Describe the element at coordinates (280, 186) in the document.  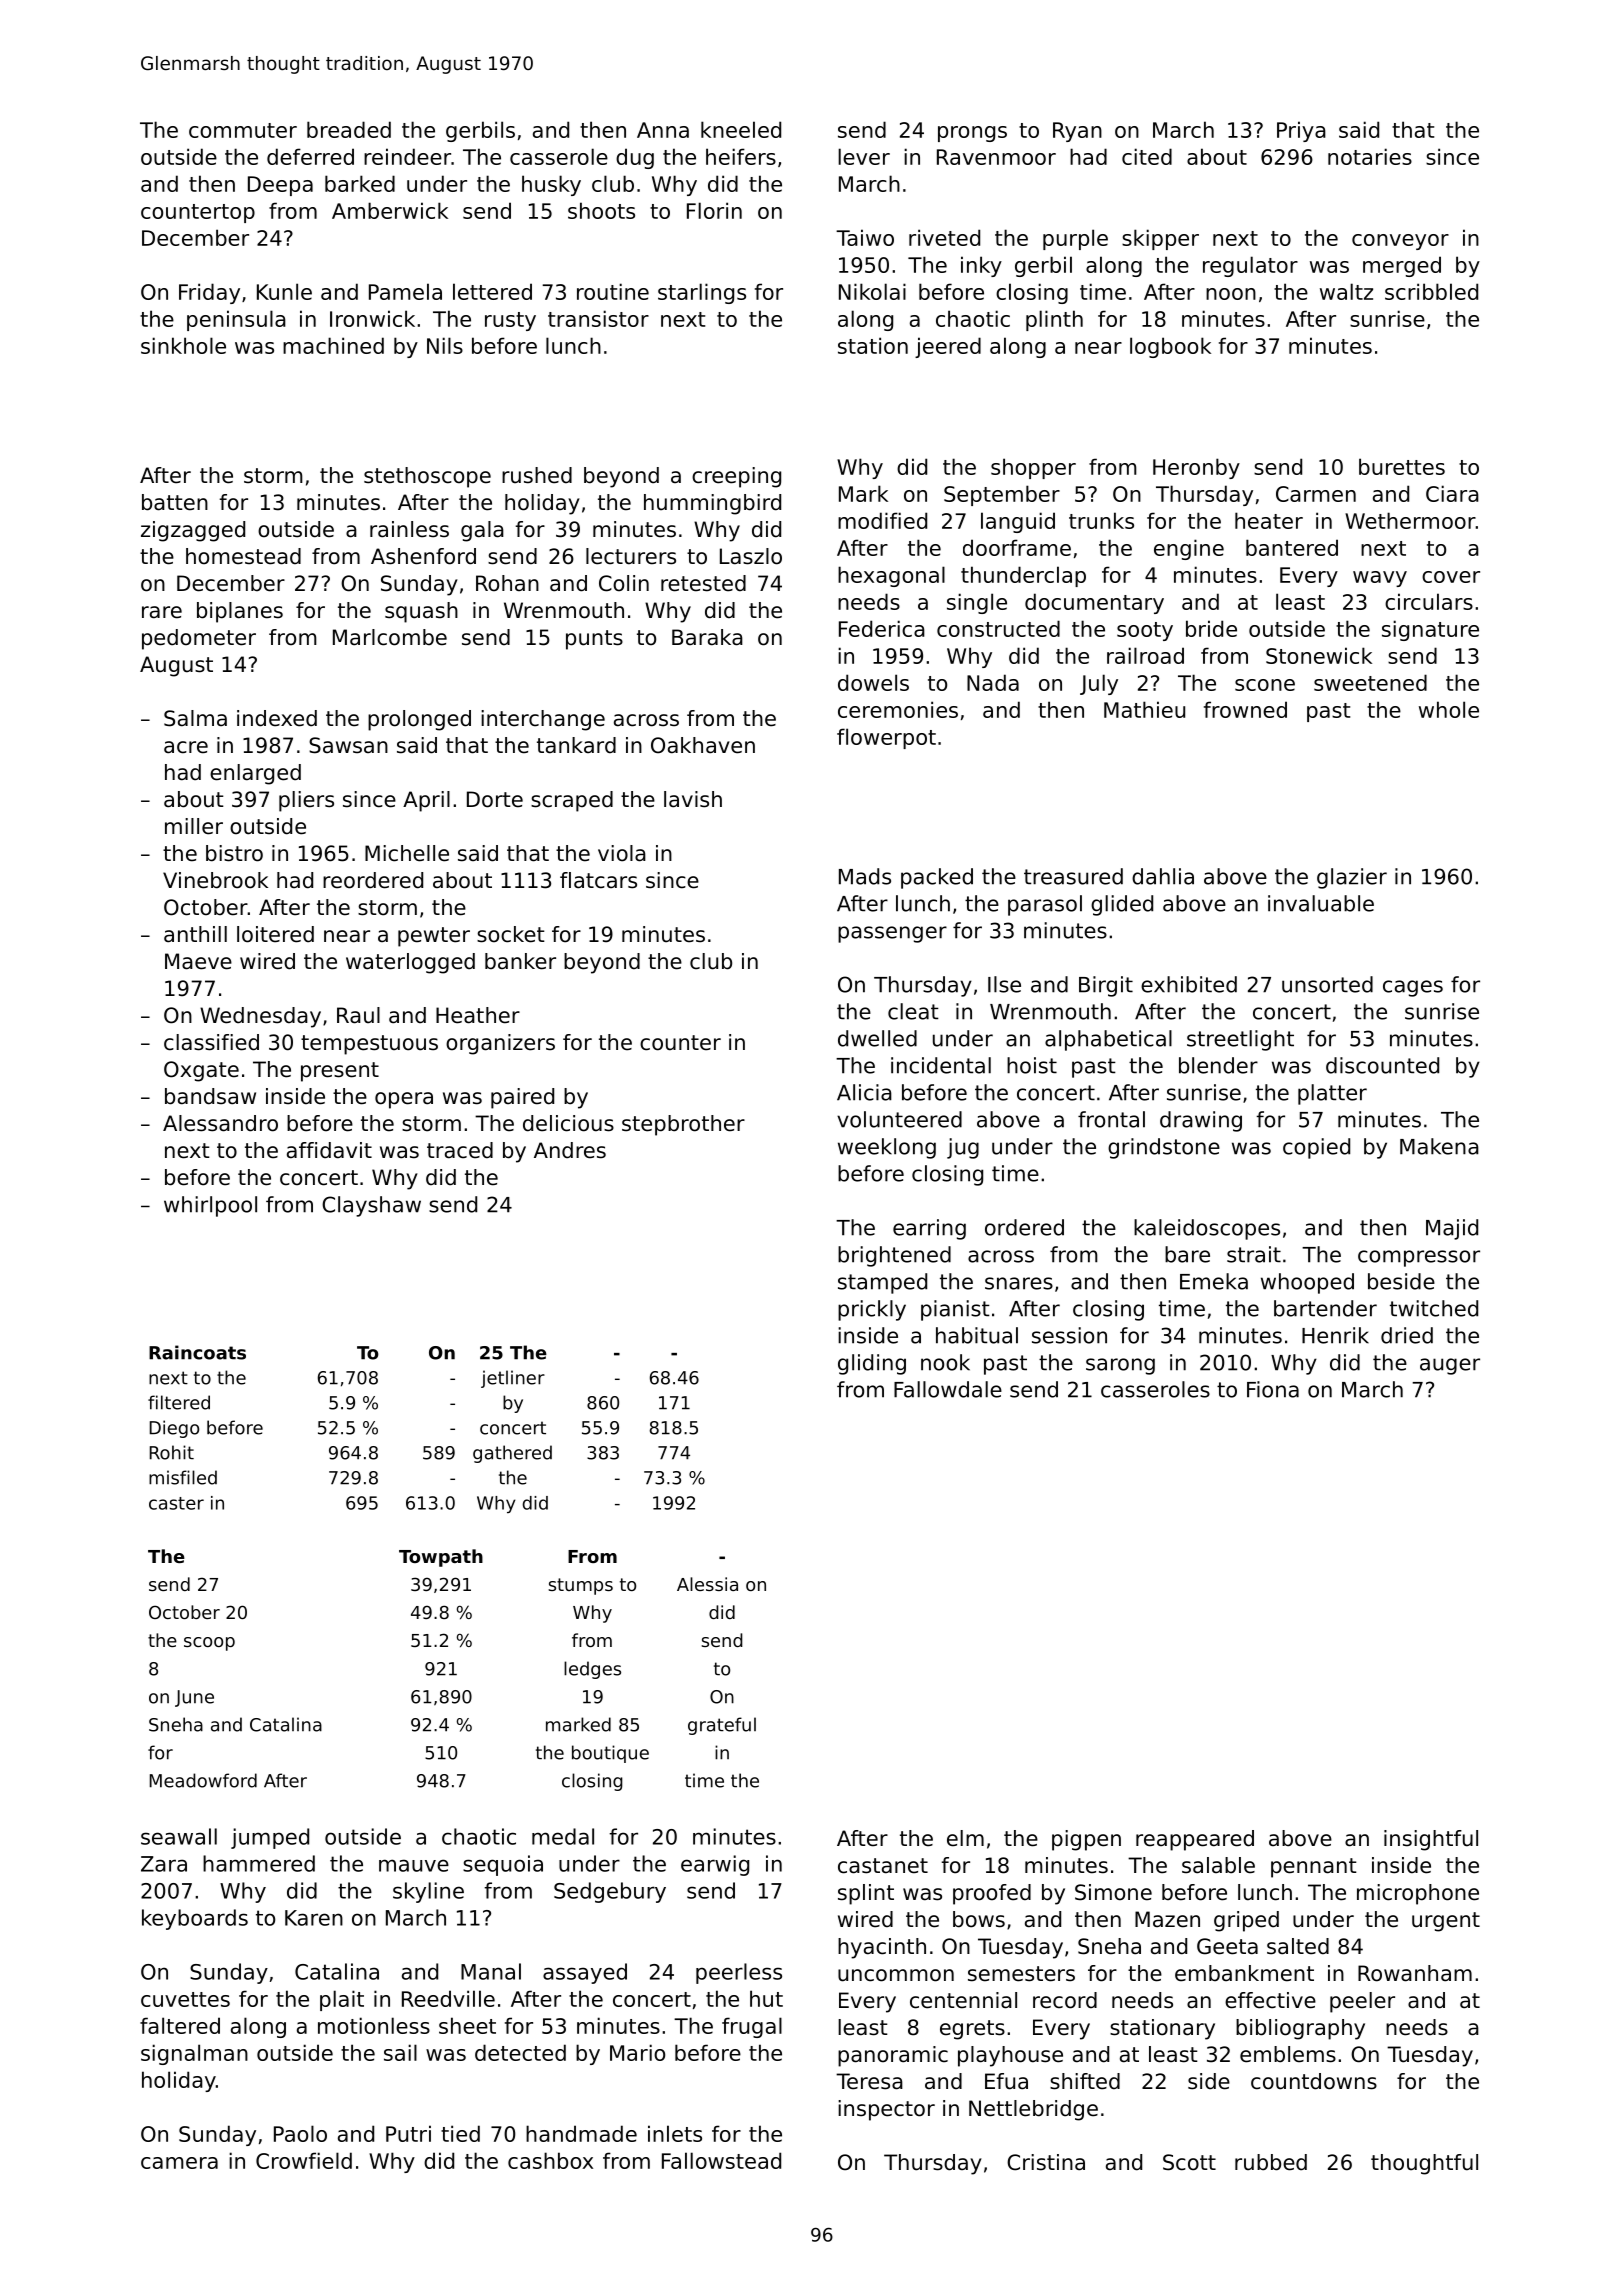
I see `Deepa` at that location.
